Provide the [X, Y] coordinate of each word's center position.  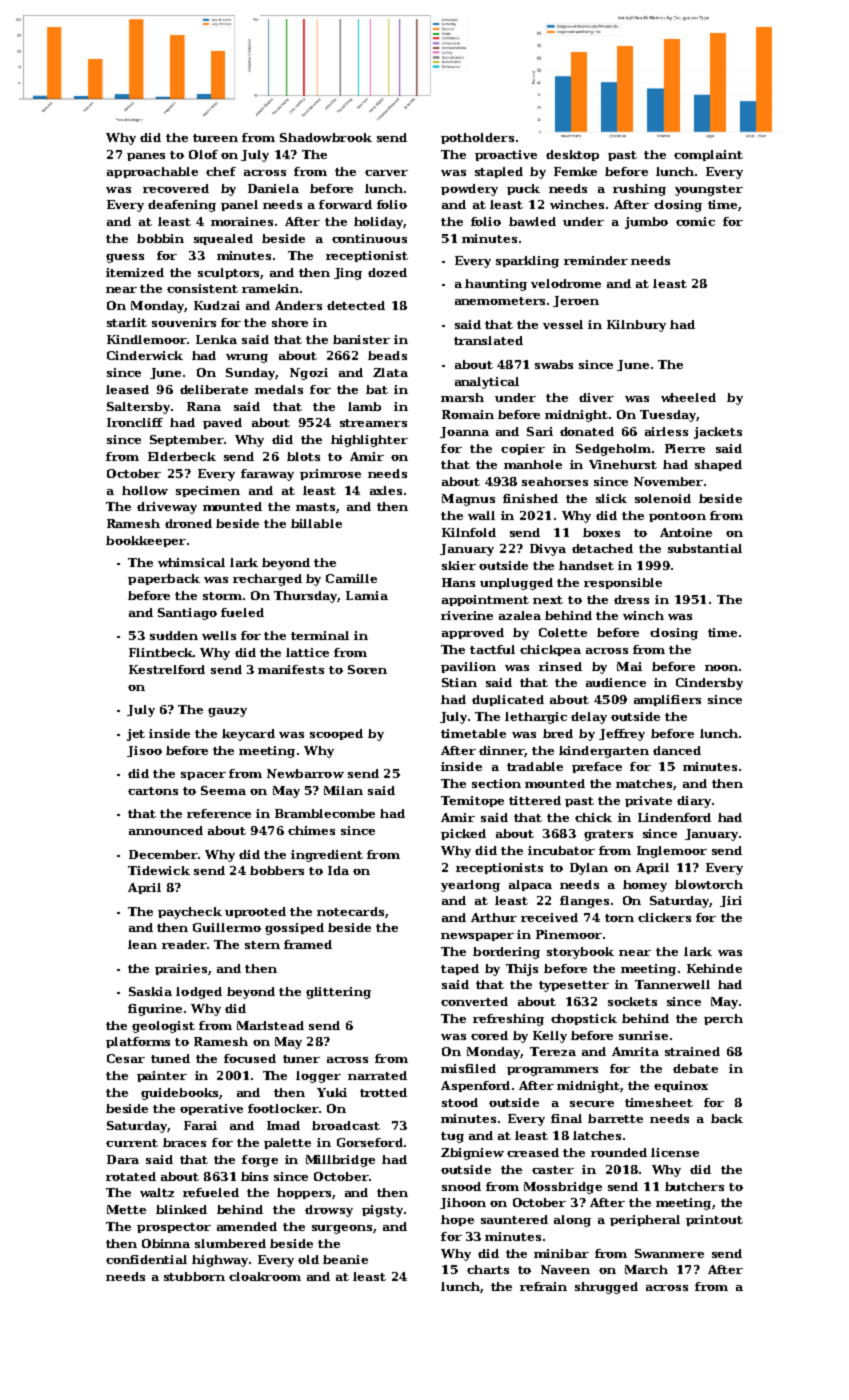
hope [457, 1220]
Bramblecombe [325, 813]
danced [677, 750]
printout [714, 1220]
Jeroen [576, 301]
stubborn [194, 1276]
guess [125, 258]
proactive [506, 155]
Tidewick [159, 870]
